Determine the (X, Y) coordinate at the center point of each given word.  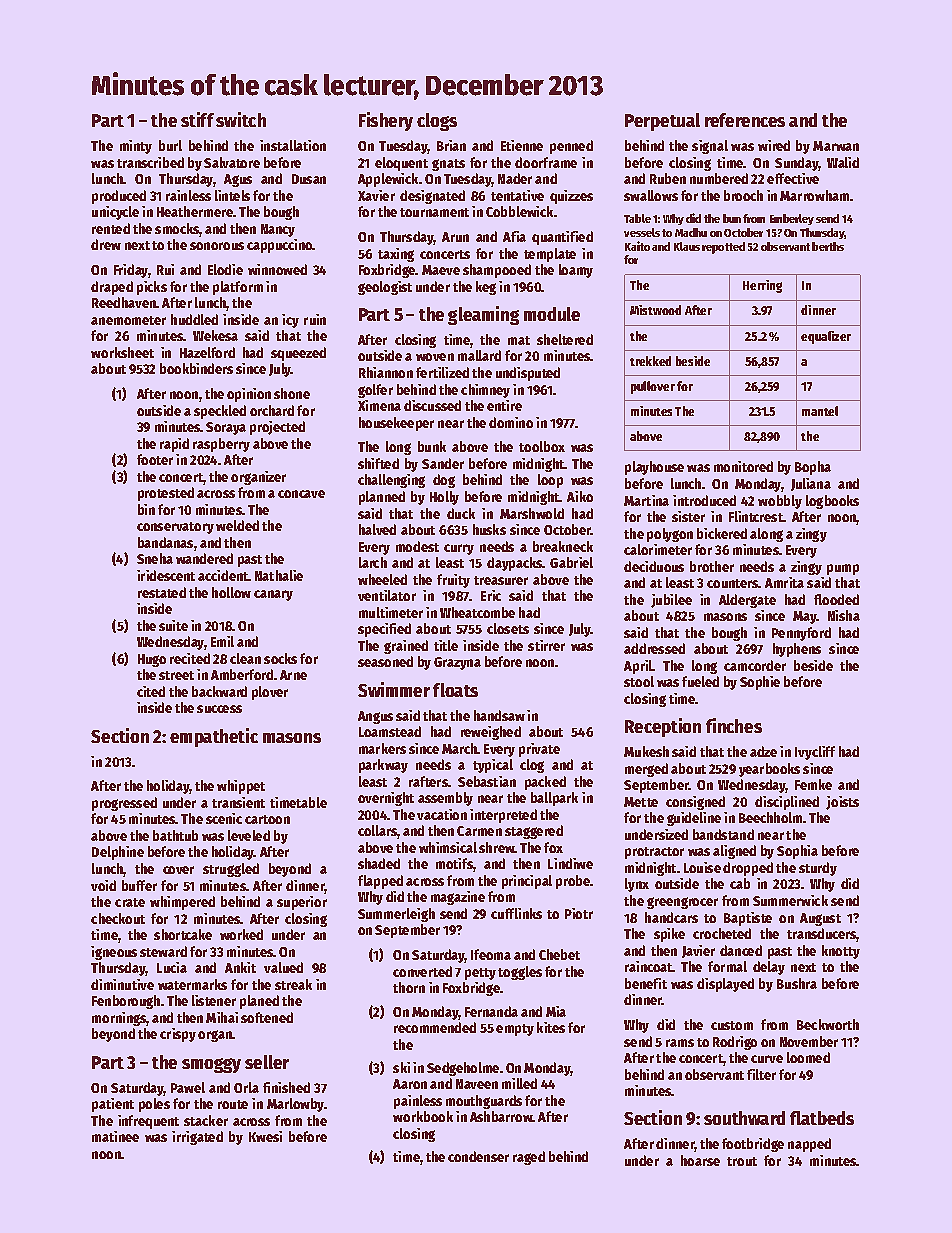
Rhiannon (386, 372)
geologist (385, 288)
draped (112, 288)
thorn (409, 987)
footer (155, 459)
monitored (743, 466)
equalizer (826, 337)
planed (259, 1002)
